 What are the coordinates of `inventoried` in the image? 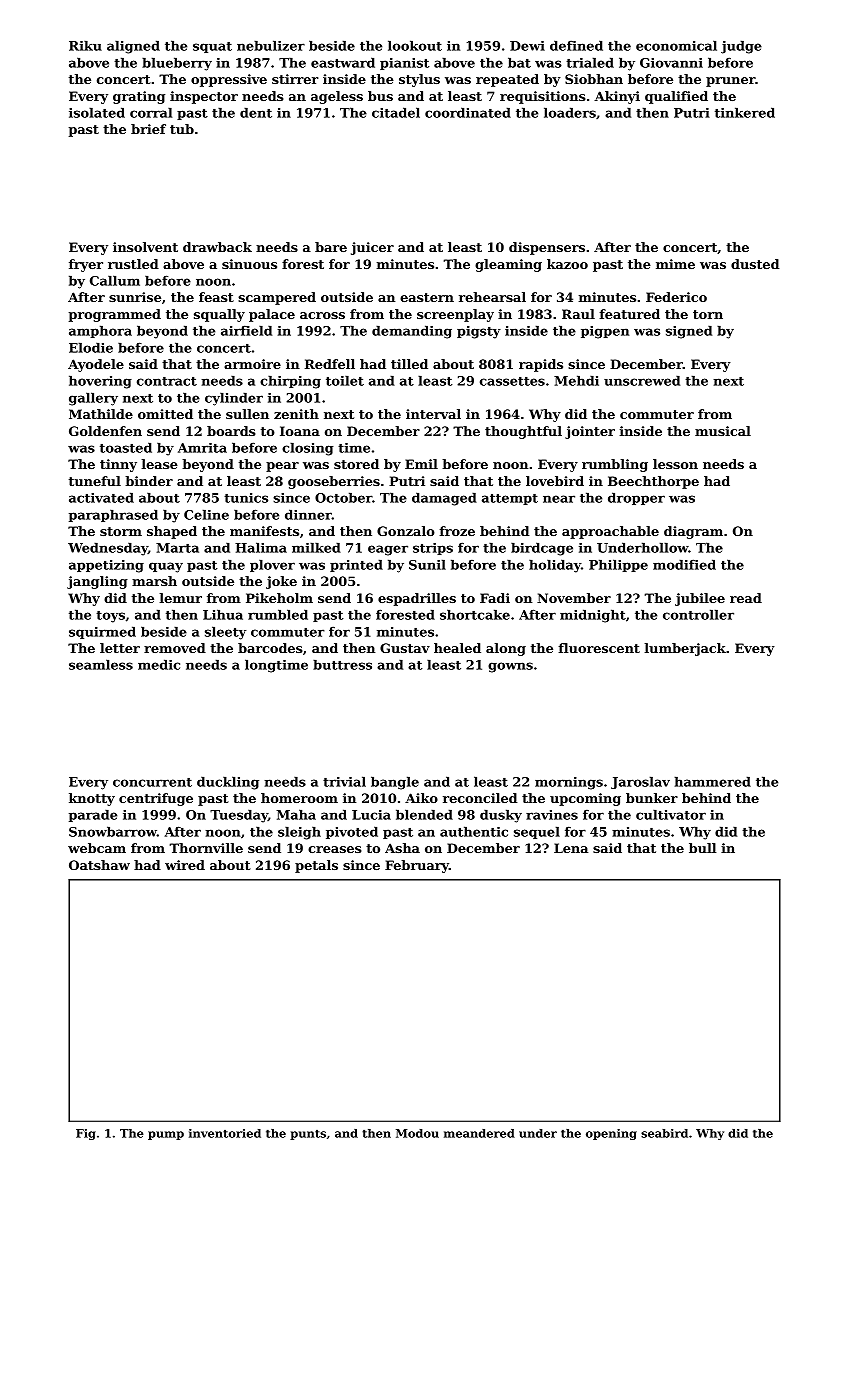 It's located at (225, 1133).
